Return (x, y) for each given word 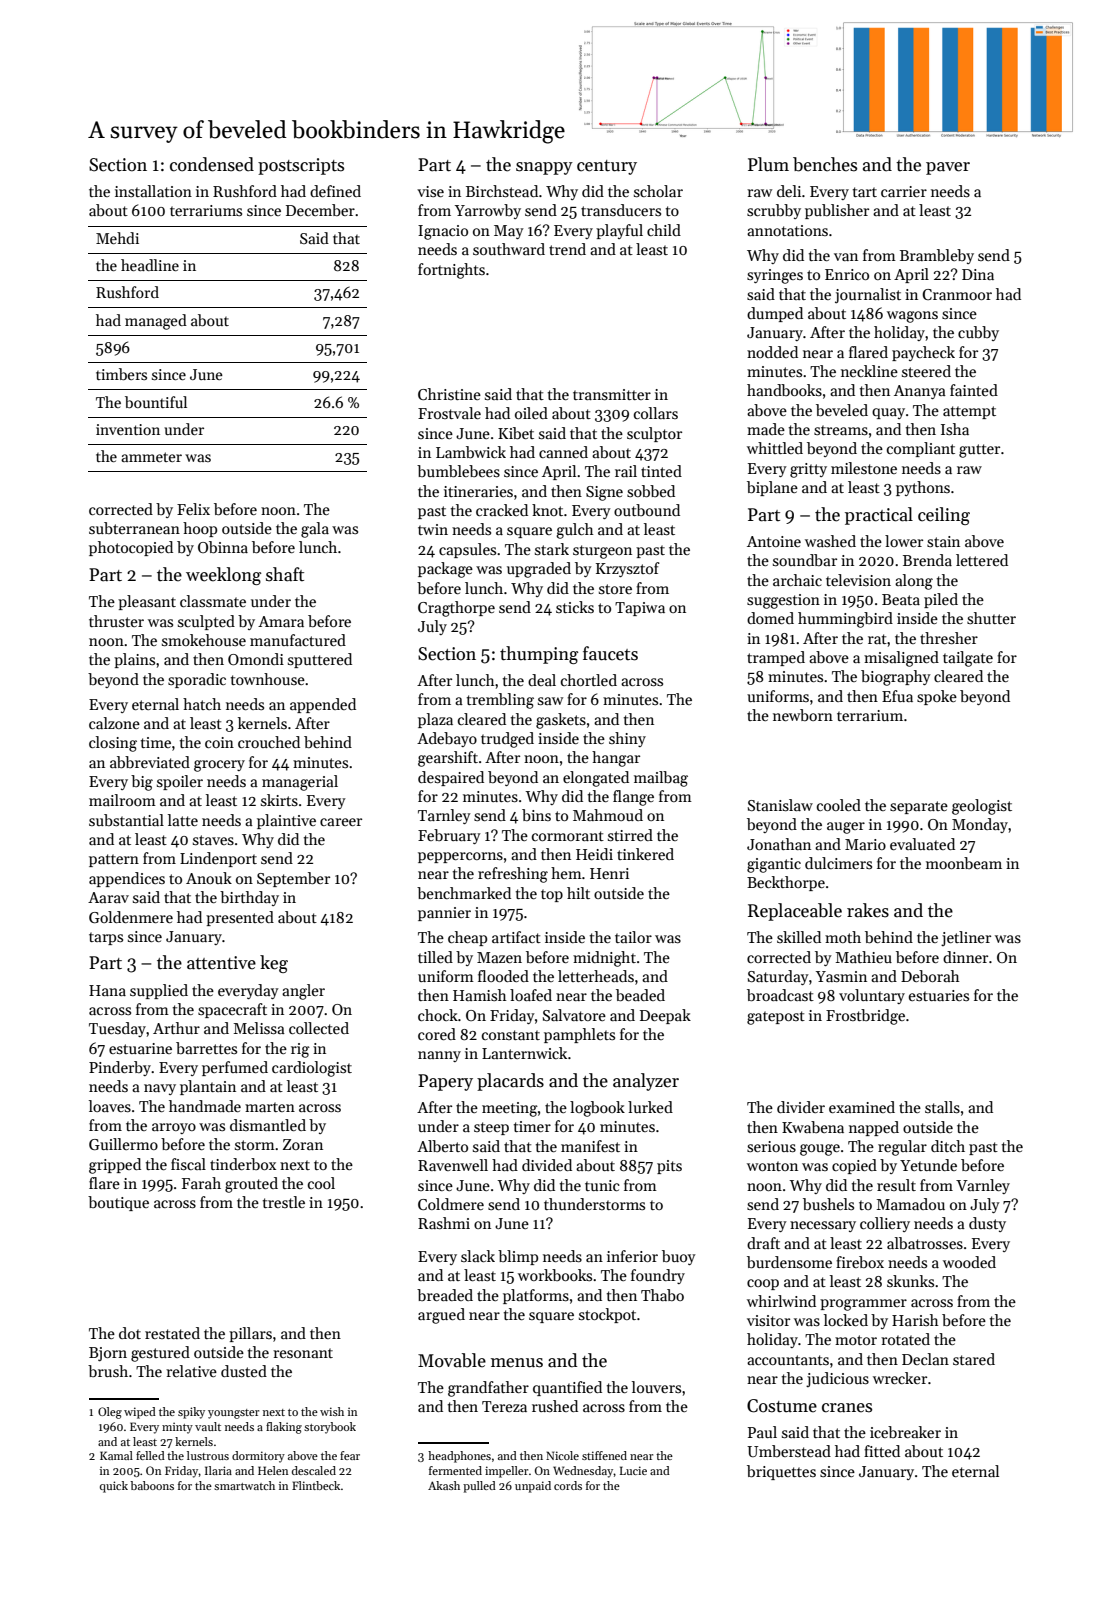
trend (567, 249)
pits (669, 1167)
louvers (656, 1387)
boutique (118, 1203)
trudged (507, 740)
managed (156, 322)
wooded (969, 1262)
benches (825, 164)
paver (948, 168)
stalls (942, 1107)
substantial (126, 820)
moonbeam (964, 863)
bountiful (156, 402)
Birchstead (502, 191)
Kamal (116, 1455)
